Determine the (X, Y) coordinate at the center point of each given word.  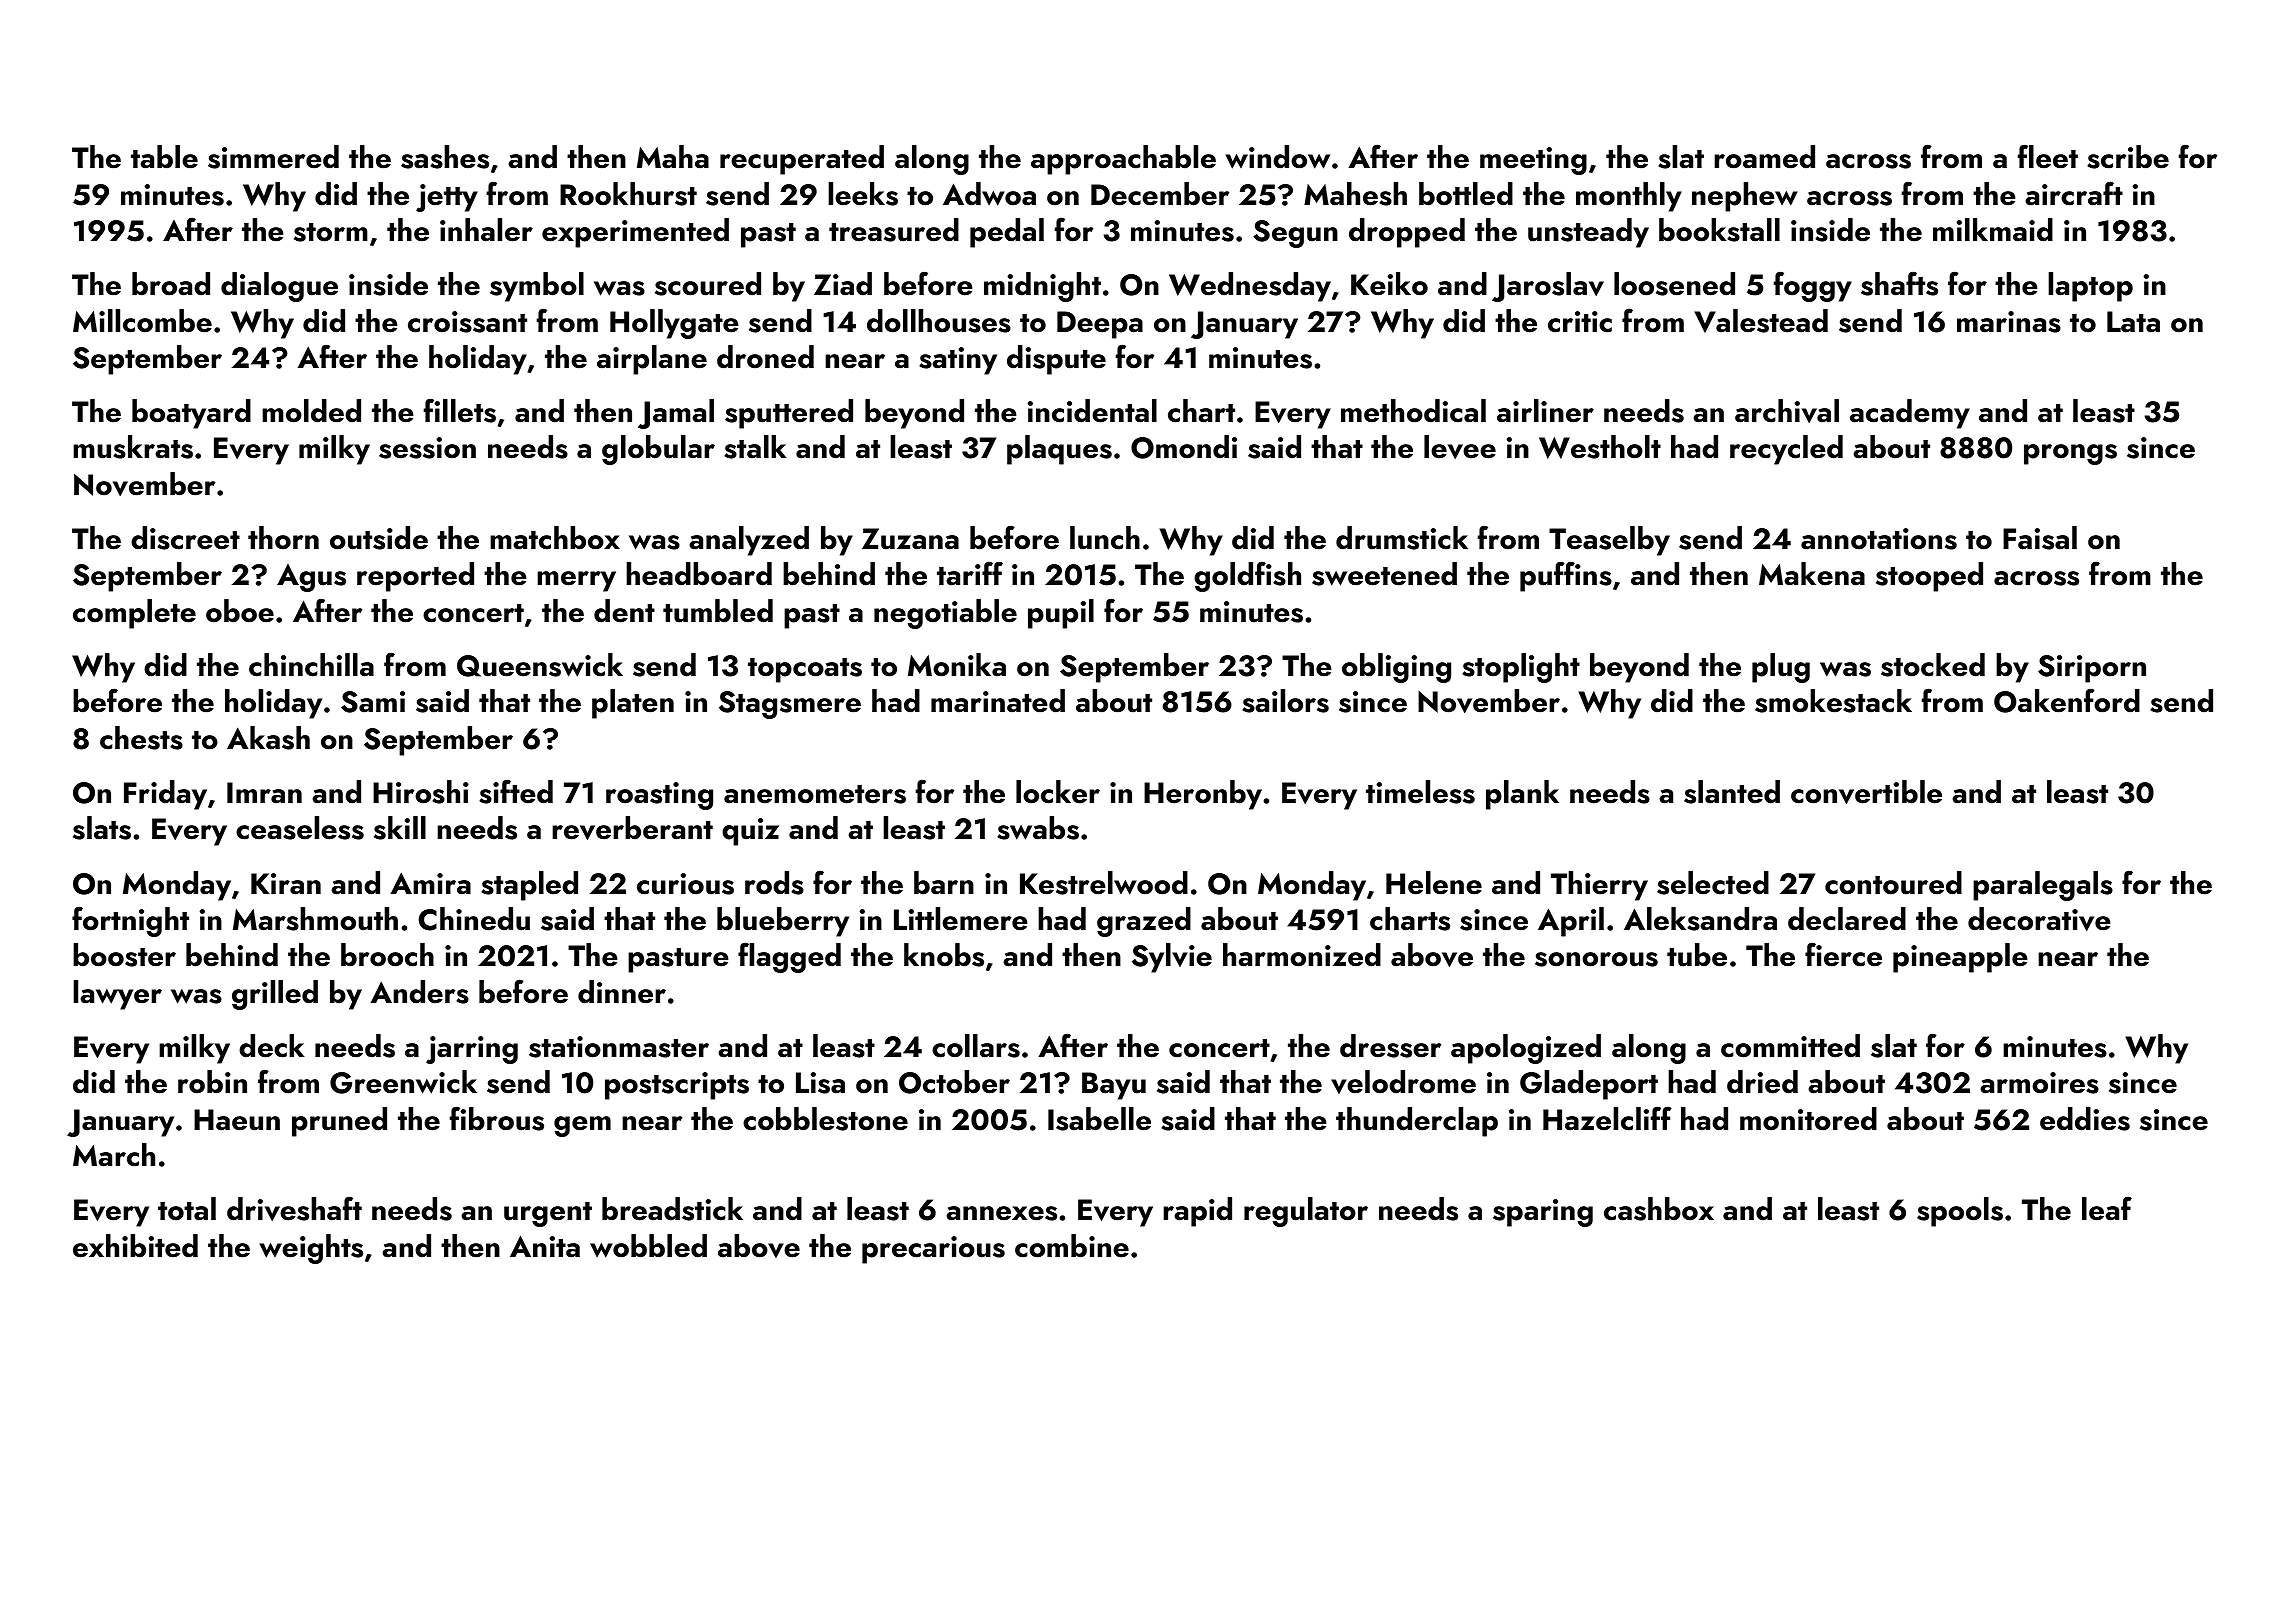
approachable (1123, 160)
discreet (185, 538)
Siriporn (2092, 669)
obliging (1396, 668)
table (164, 157)
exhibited (135, 1246)
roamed (1764, 157)
